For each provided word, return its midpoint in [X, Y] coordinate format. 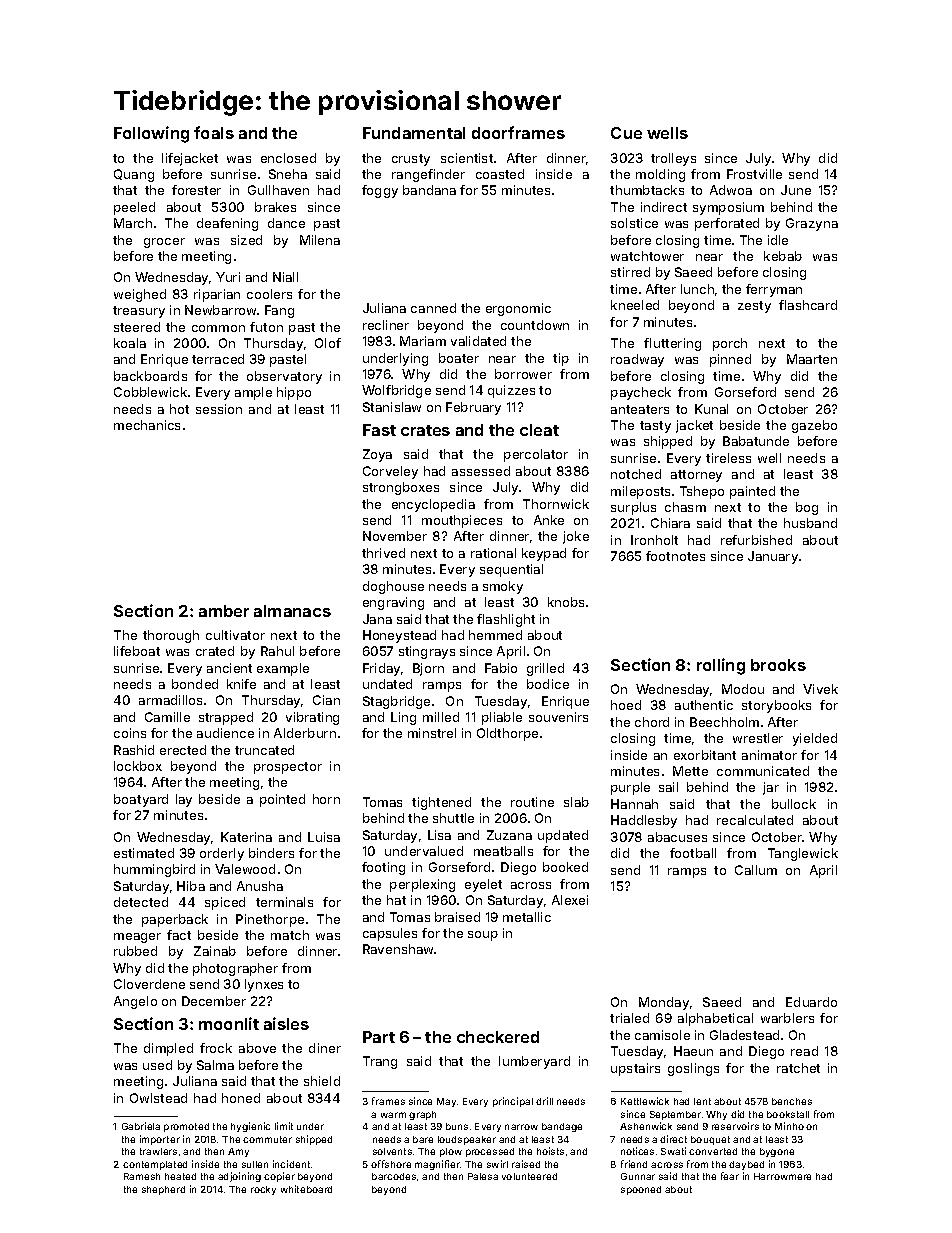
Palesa [483, 1176]
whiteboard [306, 1189]
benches [792, 1101]
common [218, 328]
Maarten [812, 359]
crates [425, 430]
